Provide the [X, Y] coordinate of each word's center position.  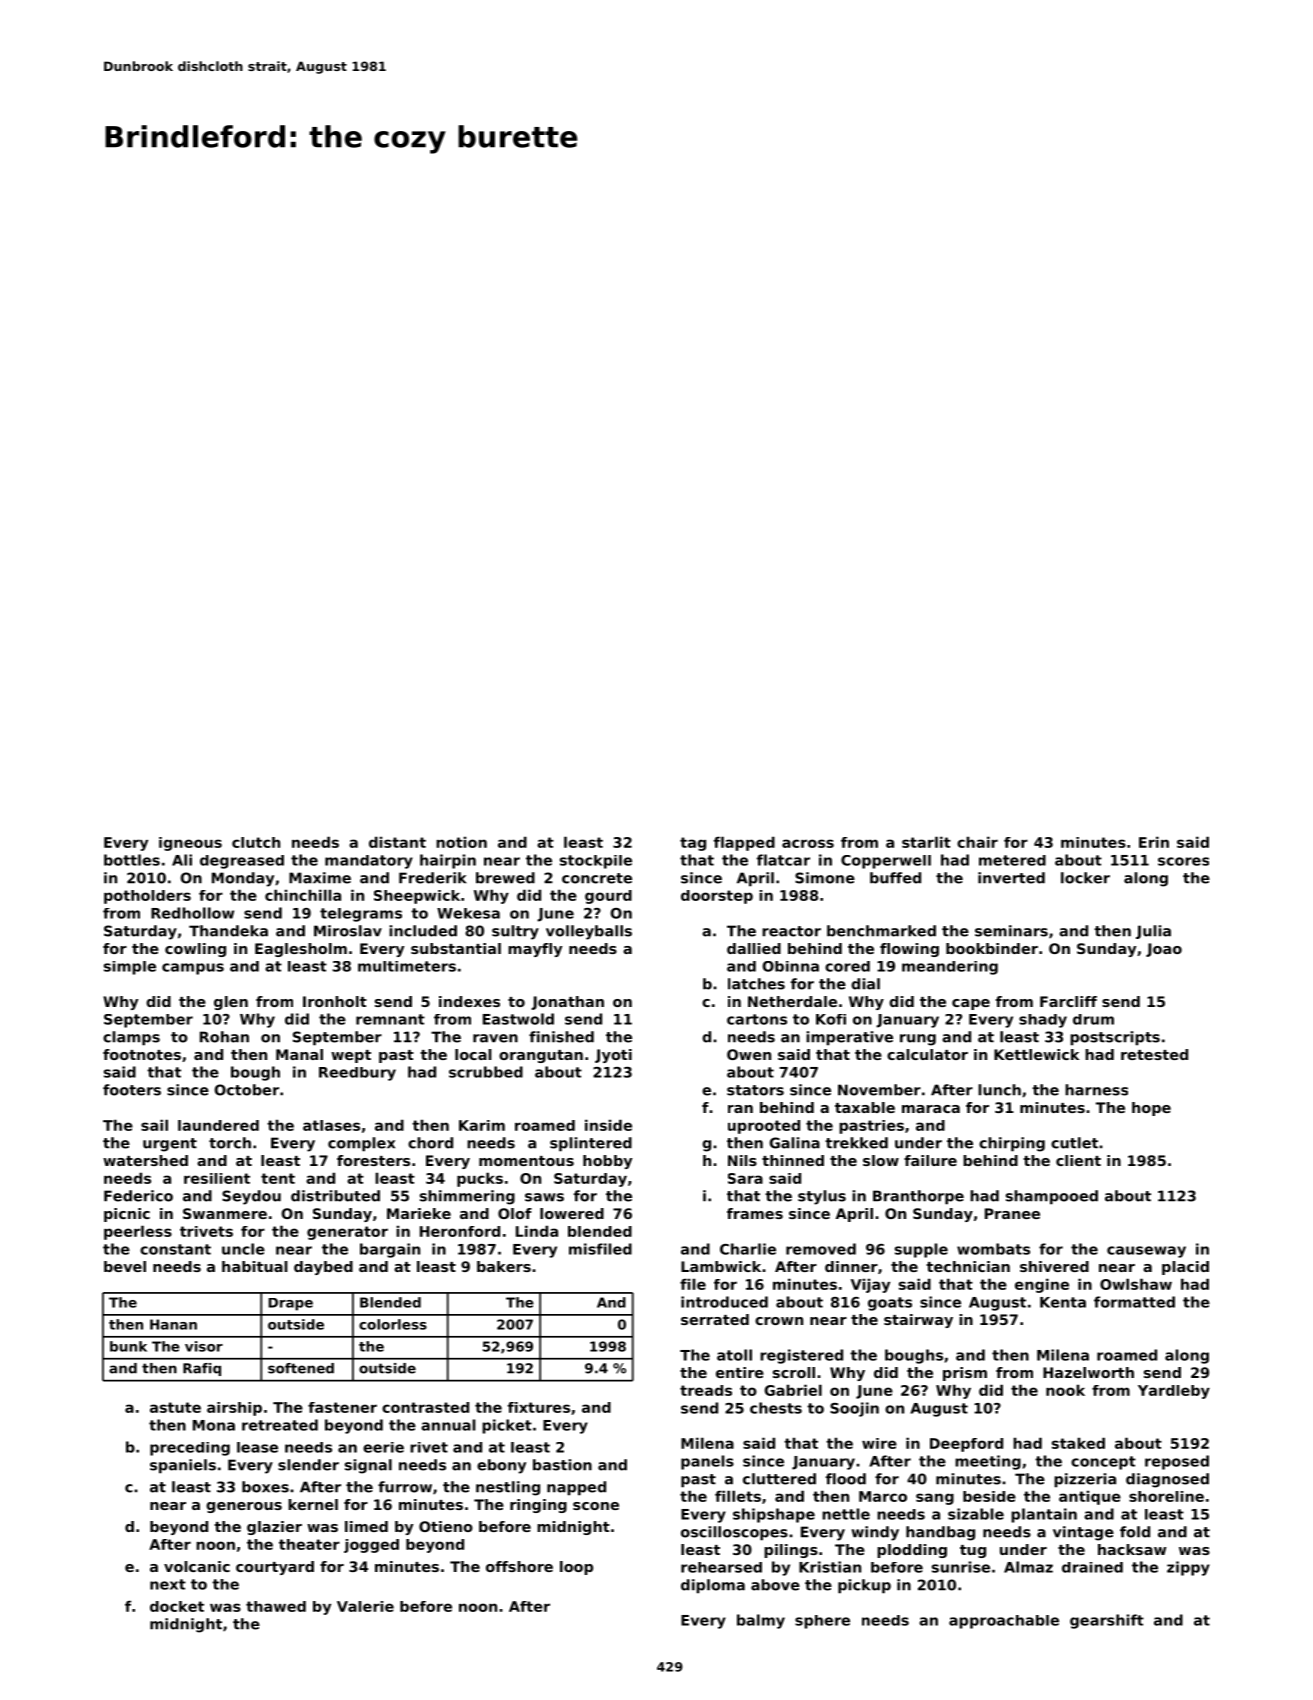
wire [879, 1443]
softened [301, 1368]
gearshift [1107, 1621]
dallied [754, 948]
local [473, 1054]
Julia [1153, 932]
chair [977, 842]
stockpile [596, 862]
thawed [276, 1606]
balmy [761, 1621]
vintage [1083, 1533]
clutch [256, 842]
